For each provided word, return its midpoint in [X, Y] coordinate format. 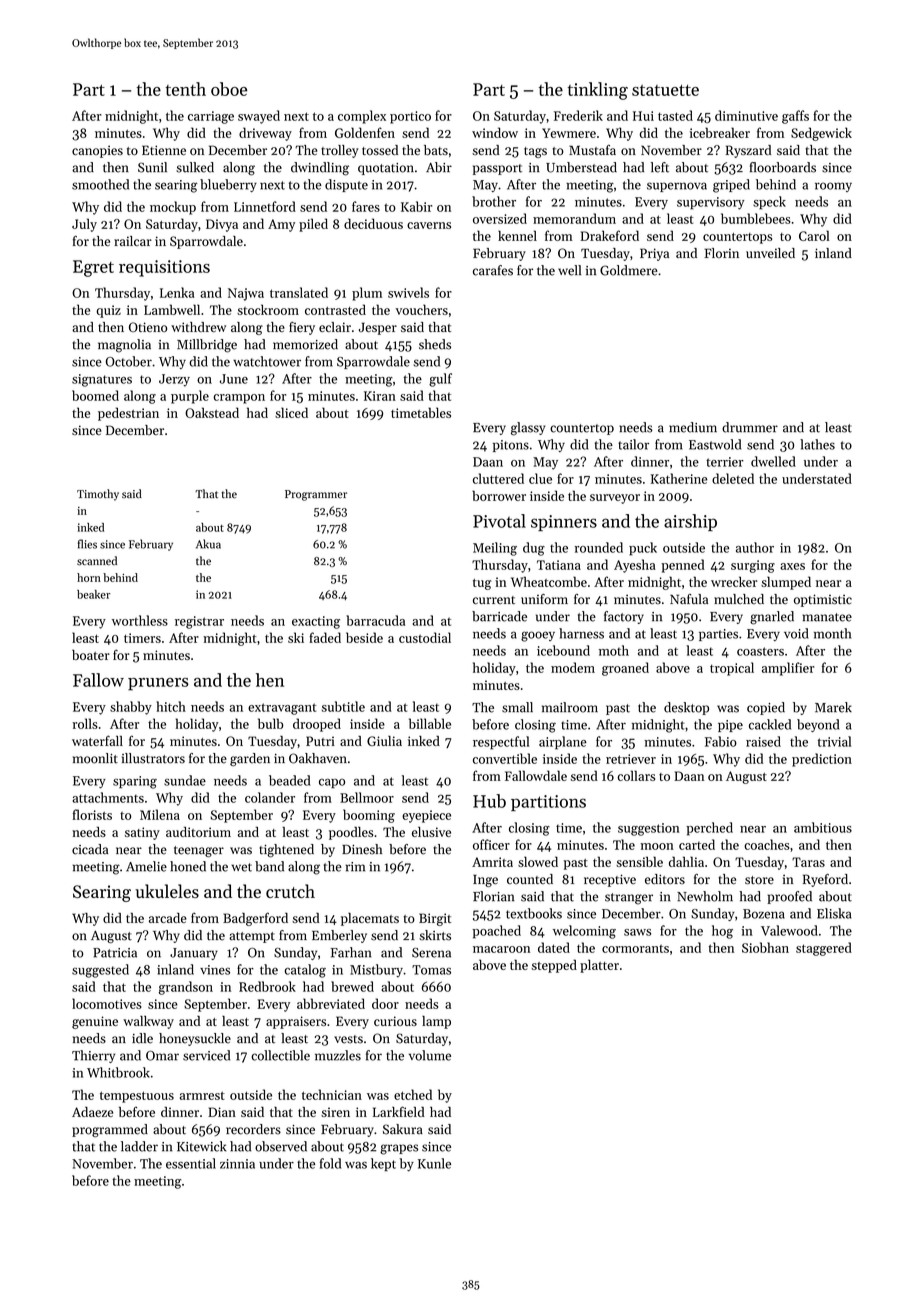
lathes [817, 444]
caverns [429, 225]
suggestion [648, 829]
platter [599, 966]
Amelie [146, 866]
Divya [222, 225]
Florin [721, 253]
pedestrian [128, 414]
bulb [271, 723]
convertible [505, 758]
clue [540, 478]
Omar [162, 1056]
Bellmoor [367, 797]
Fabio [721, 741]
